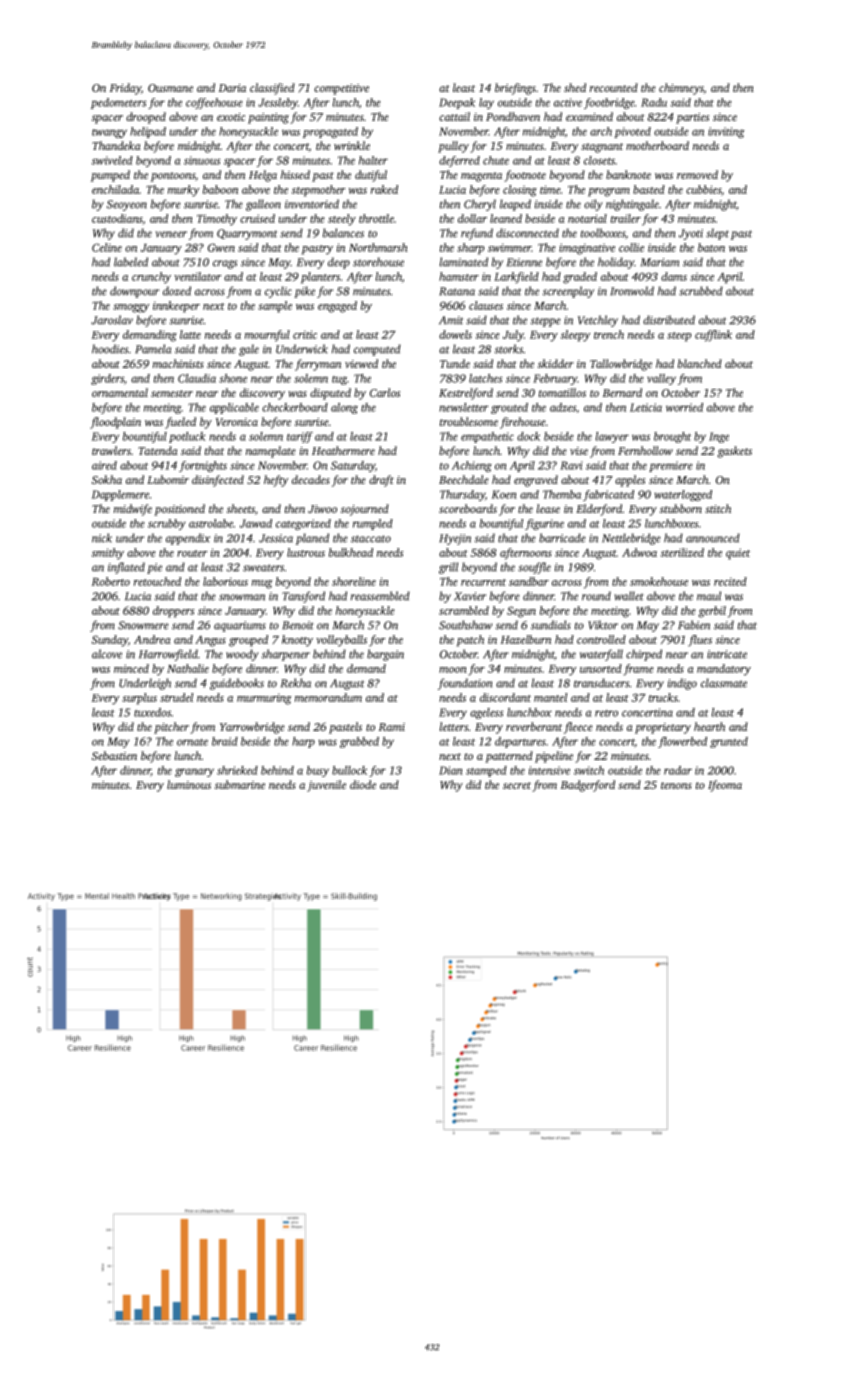 The image size is (849, 1400). Describe the element at coordinates (330, 132) in the screenshot. I see `propagated` at that location.
